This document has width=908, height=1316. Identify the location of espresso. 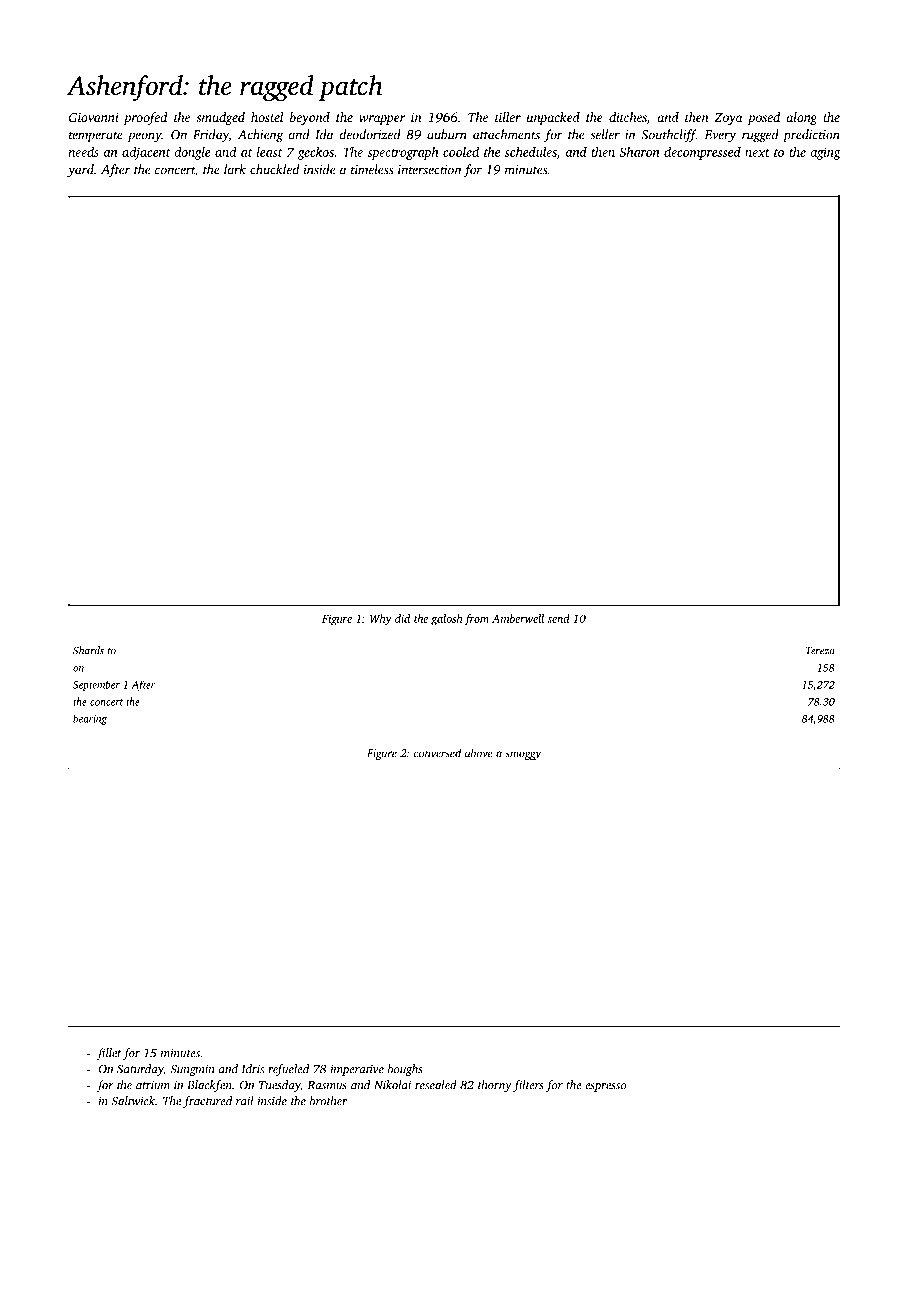
(605, 1087).
